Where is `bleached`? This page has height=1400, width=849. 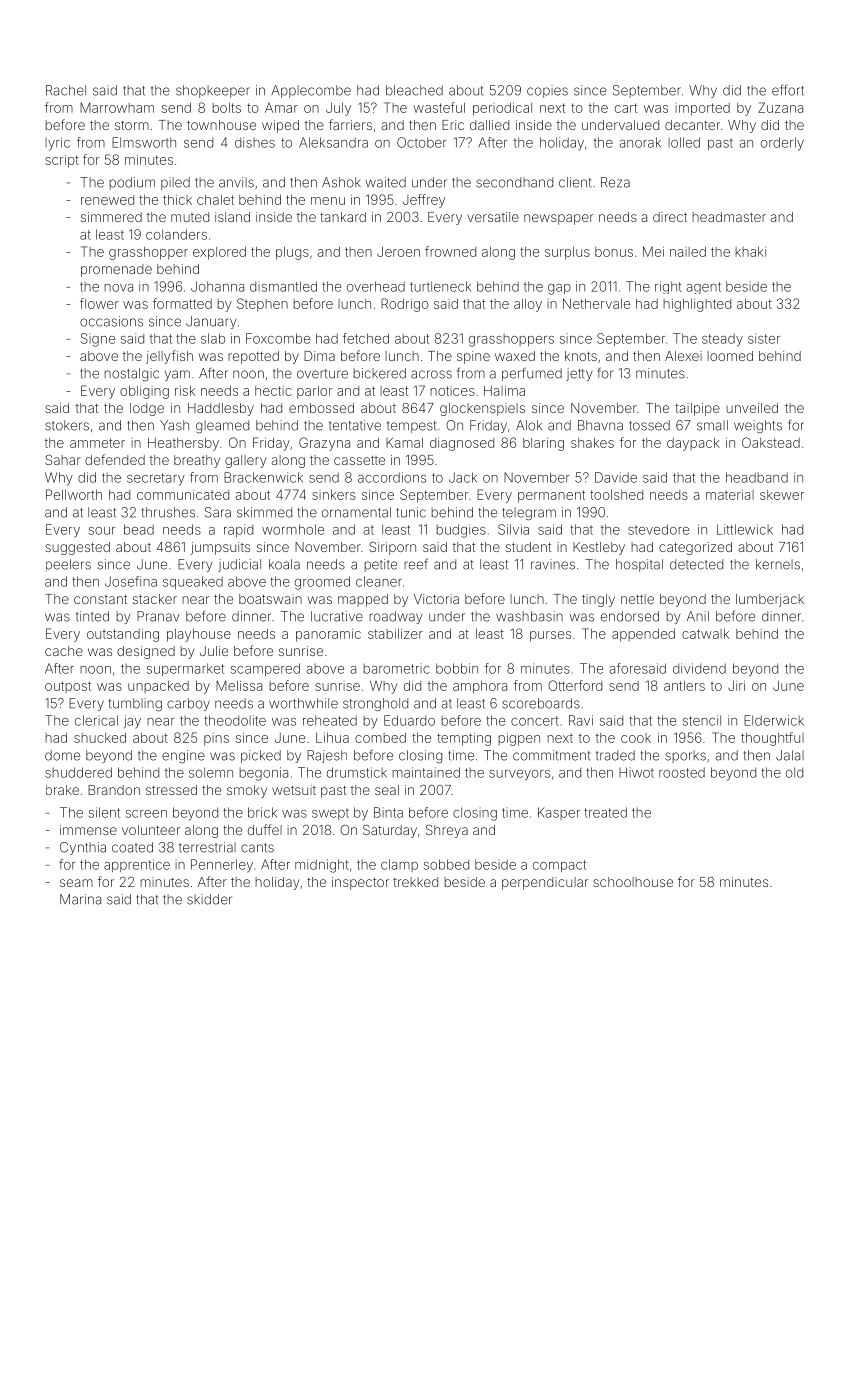
bleached is located at coordinates (414, 90).
